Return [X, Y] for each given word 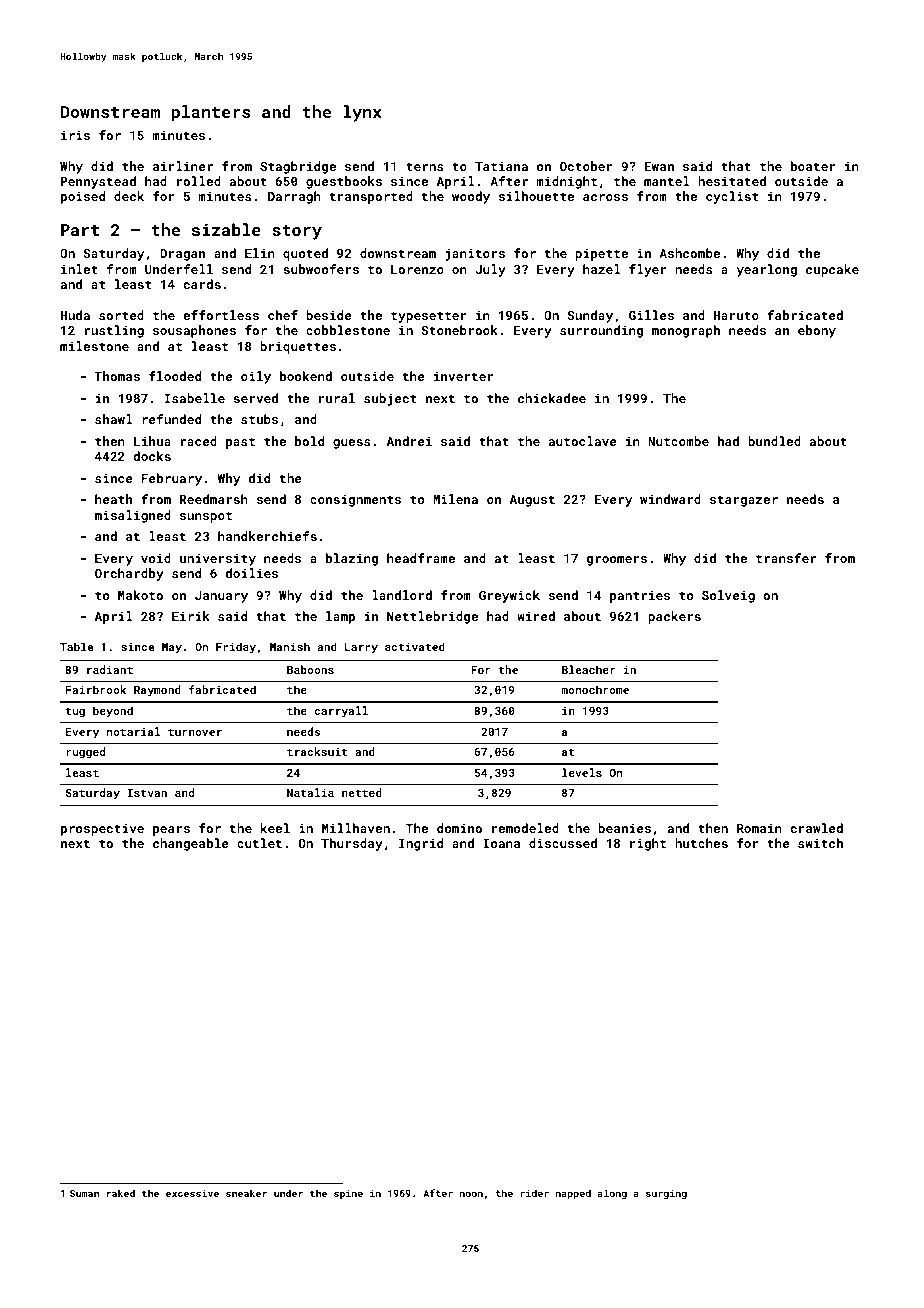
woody [471, 197]
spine [348, 1194]
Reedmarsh [214, 499]
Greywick [509, 596]
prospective [102, 829]
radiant [110, 669]
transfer [786, 558]
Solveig [728, 596]
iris [75, 135]
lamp [340, 617]
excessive [192, 1193]
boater [813, 166]
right [648, 844]
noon [471, 1194]
